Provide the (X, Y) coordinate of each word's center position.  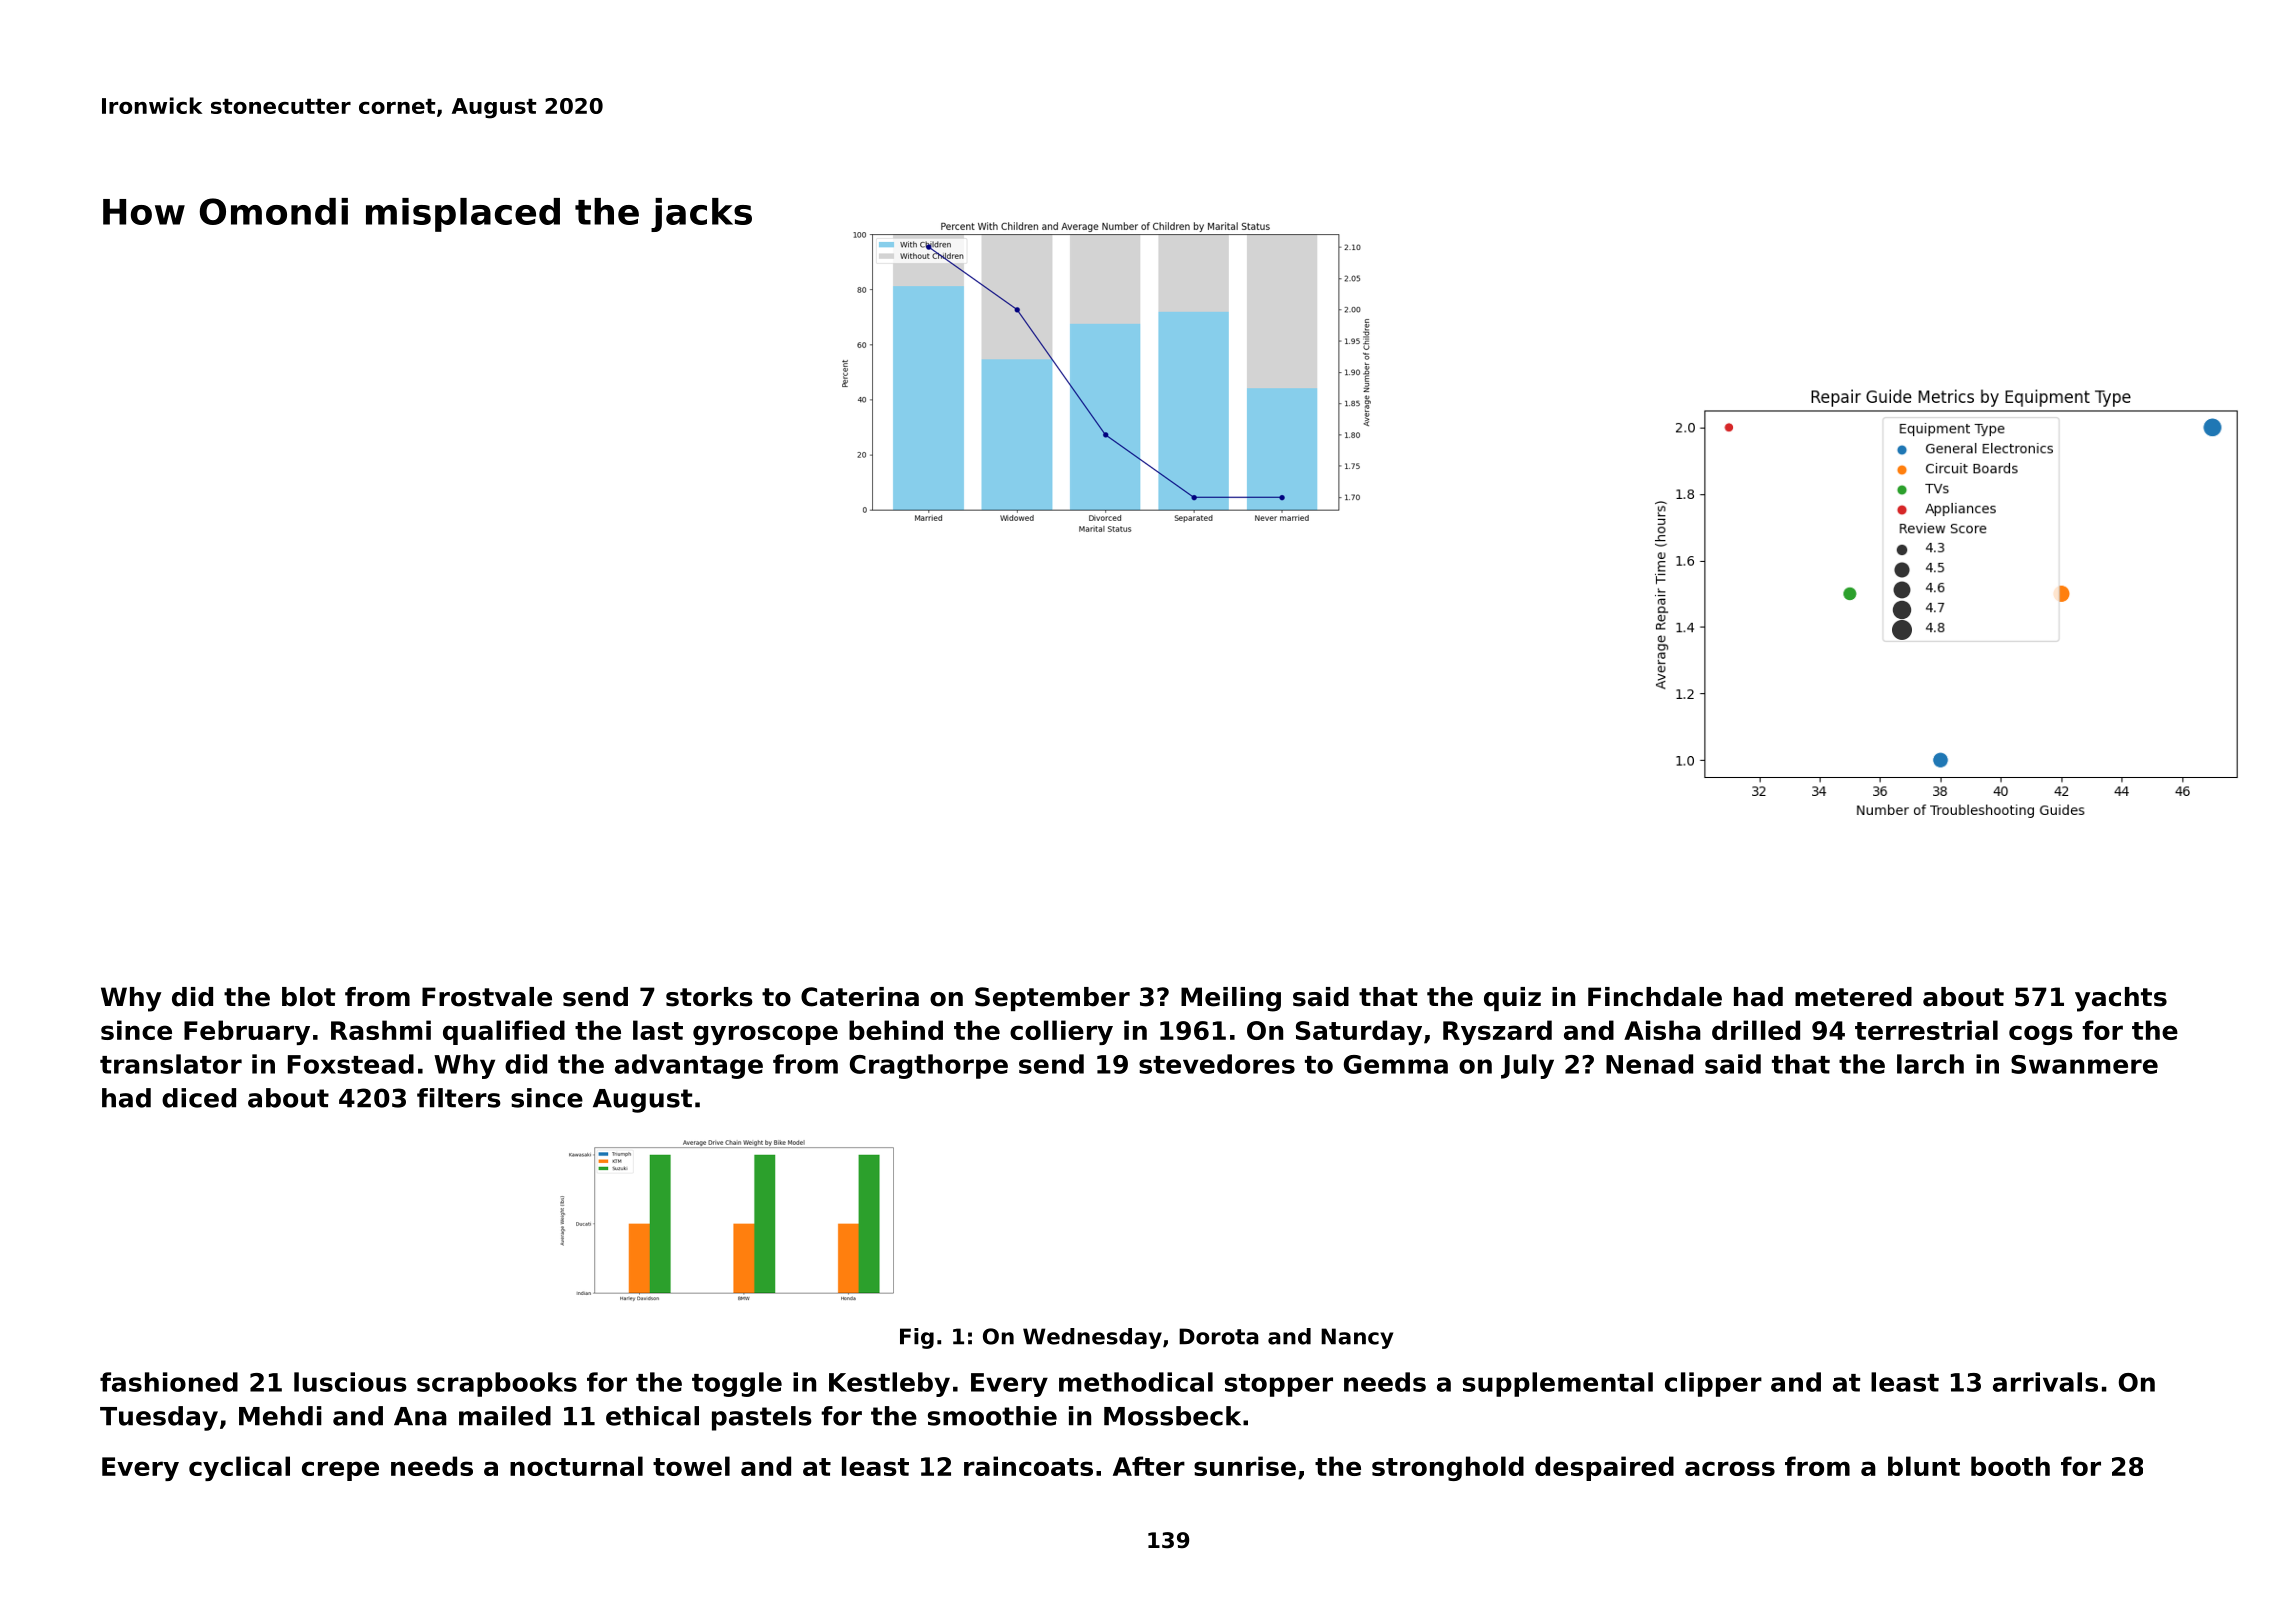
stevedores (1217, 1064)
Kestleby (889, 1384)
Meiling (1231, 999)
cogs (2041, 1035)
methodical (1136, 1382)
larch (1930, 1064)
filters (459, 1098)
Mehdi (280, 1416)
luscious (350, 1382)
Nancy (1357, 1338)
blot (308, 997)
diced (199, 1098)
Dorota (1219, 1336)
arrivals (2045, 1382)
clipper (1713, 1384)
